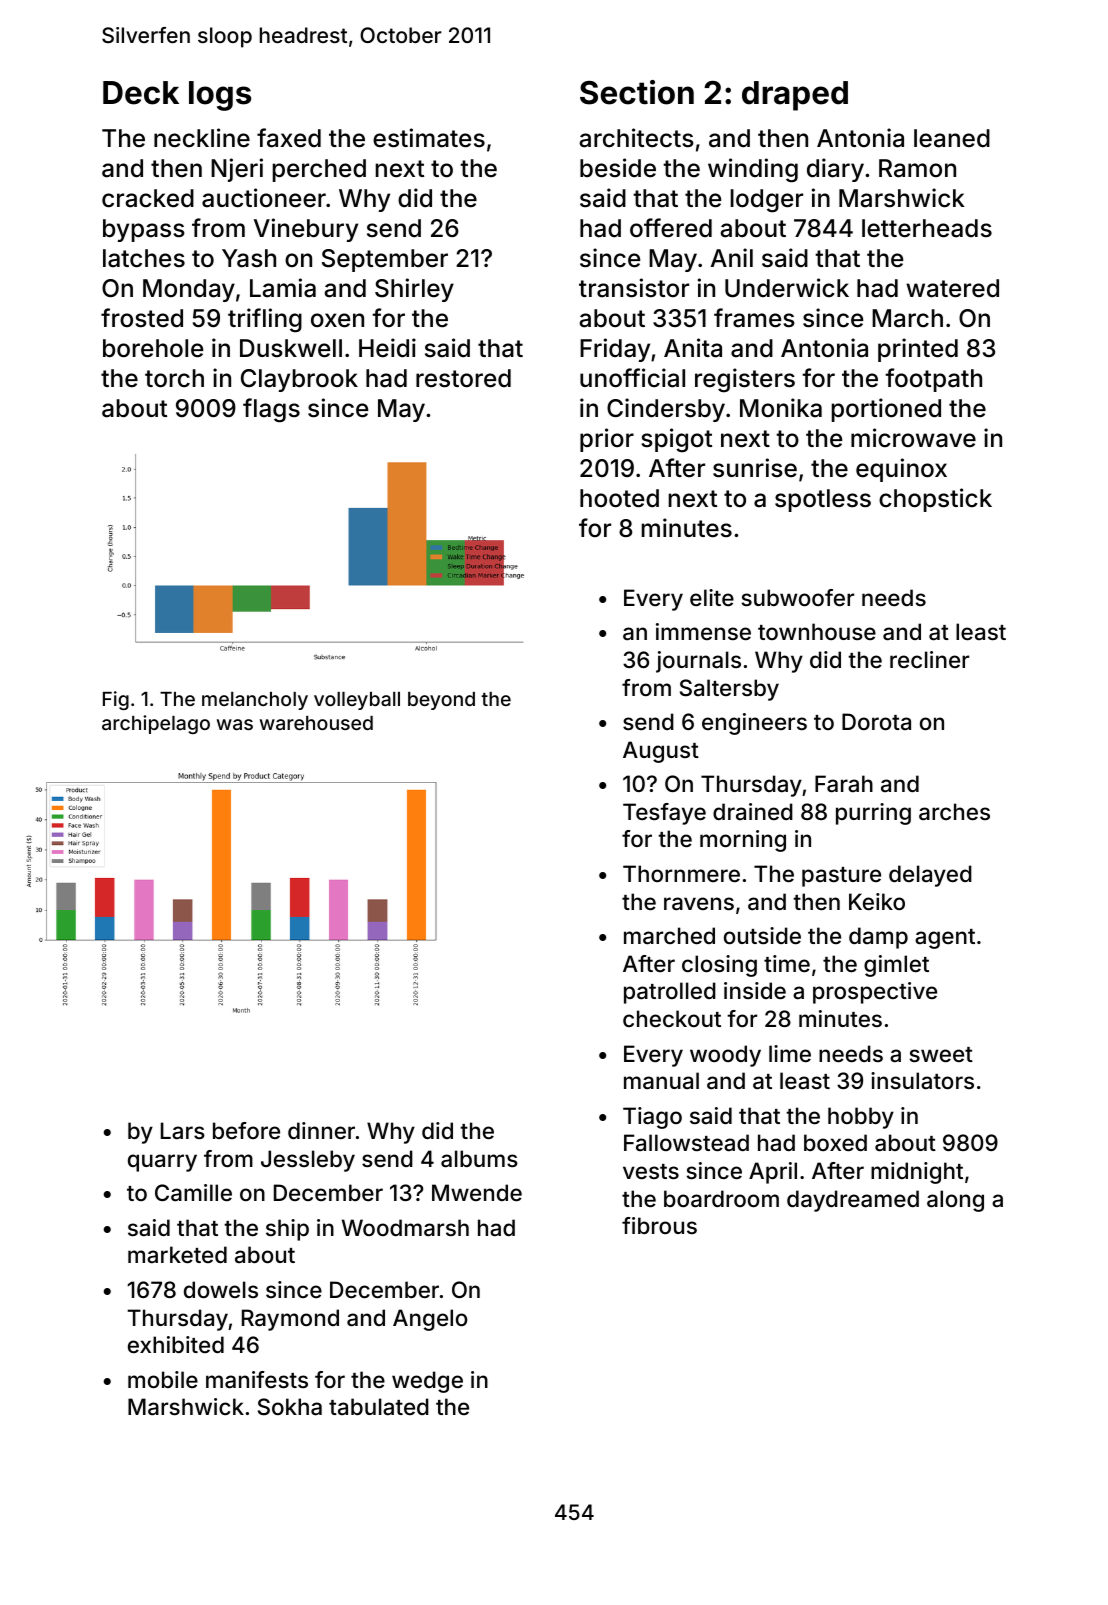 This screenshot has width=1108, height=1605. I want to click on archipelago, so click(156, 724).
